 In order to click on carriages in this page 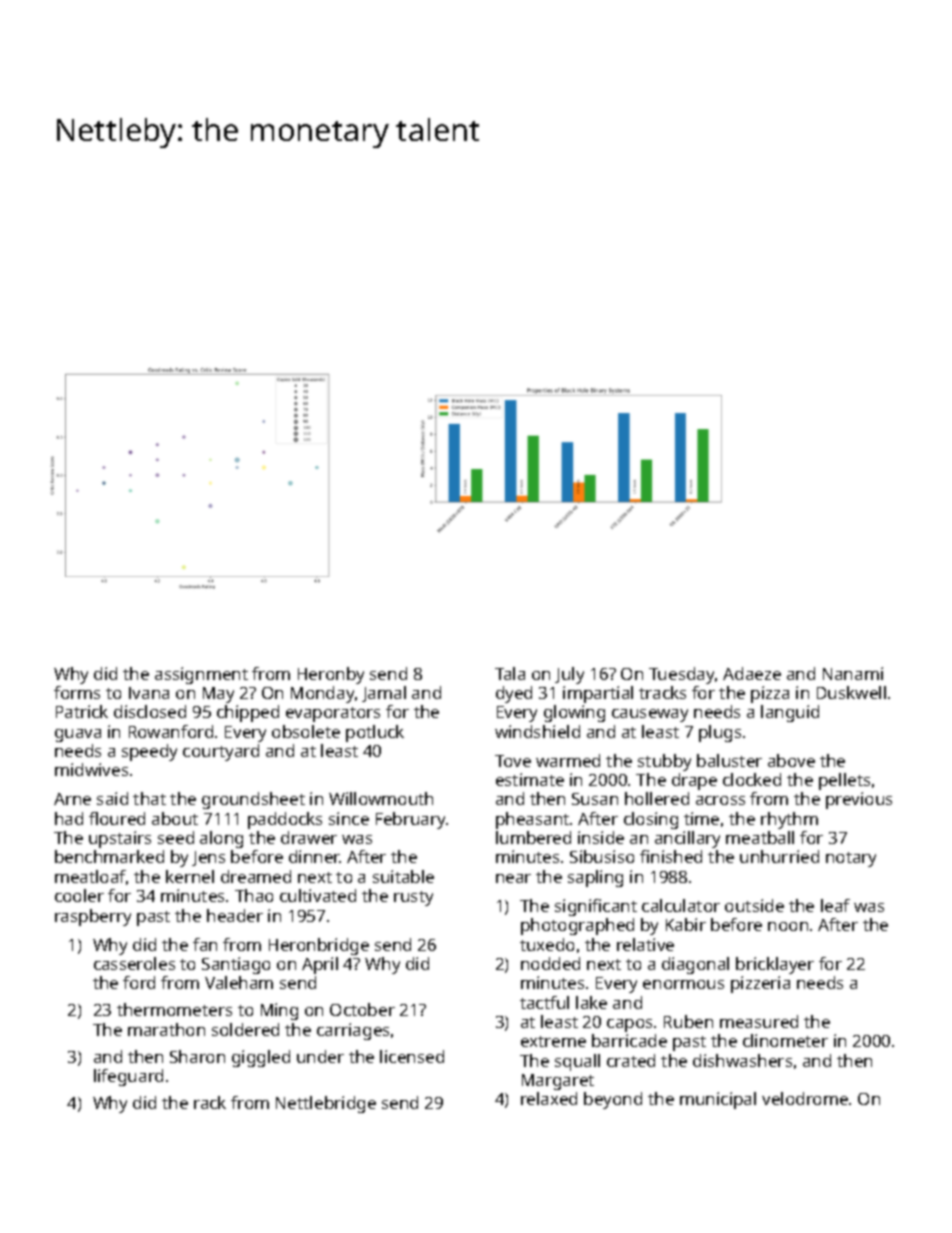, I will do `click(353, 1031)`.
